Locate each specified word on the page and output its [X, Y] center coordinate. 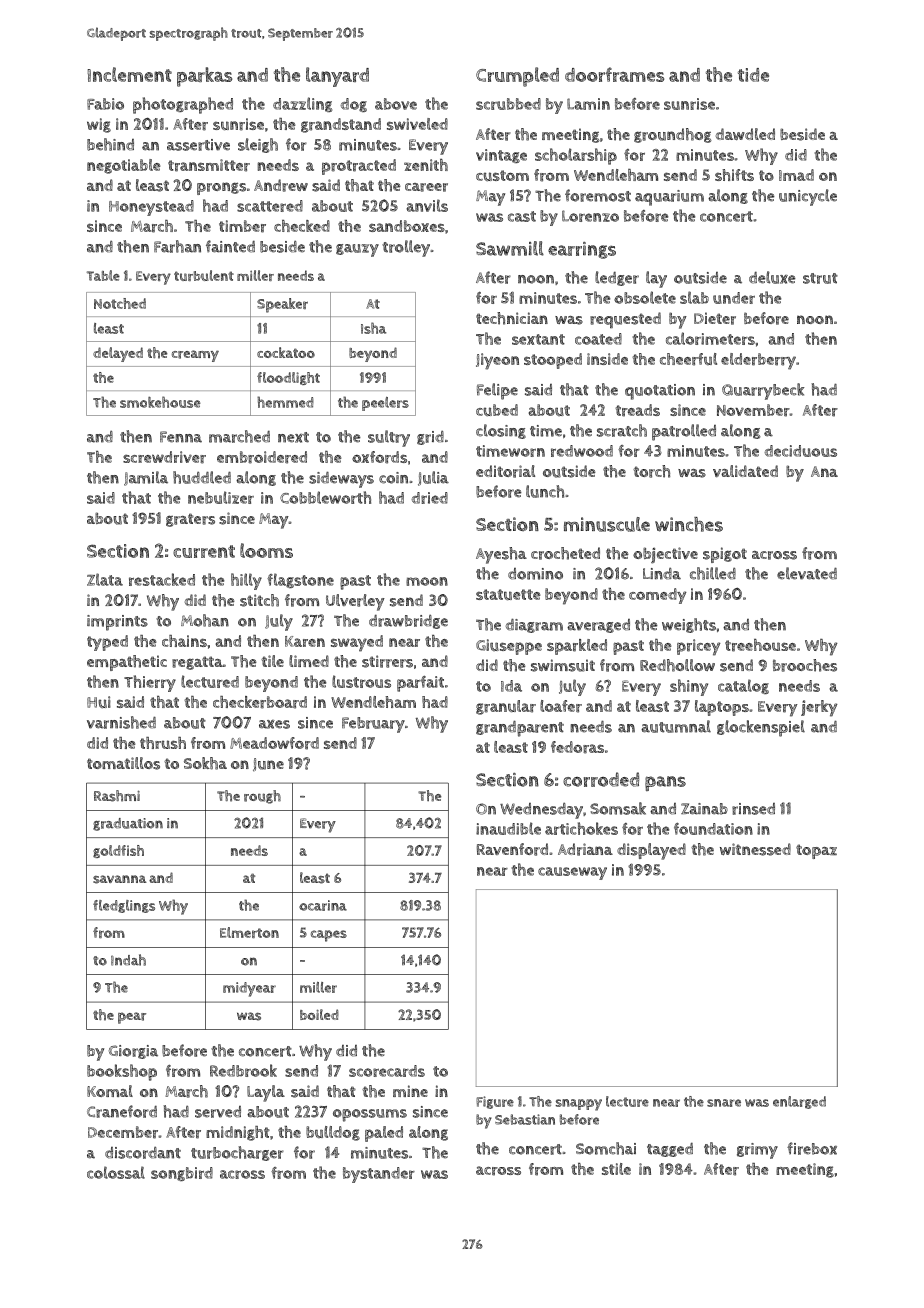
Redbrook [243, 1070]
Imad [796, 175]
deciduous [800, 451]
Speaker [282, 305]
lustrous [361, 681]
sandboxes [407, 226]
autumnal [676, 726]
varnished [121, 722]
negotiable [123, 166]
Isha [373, 328]
